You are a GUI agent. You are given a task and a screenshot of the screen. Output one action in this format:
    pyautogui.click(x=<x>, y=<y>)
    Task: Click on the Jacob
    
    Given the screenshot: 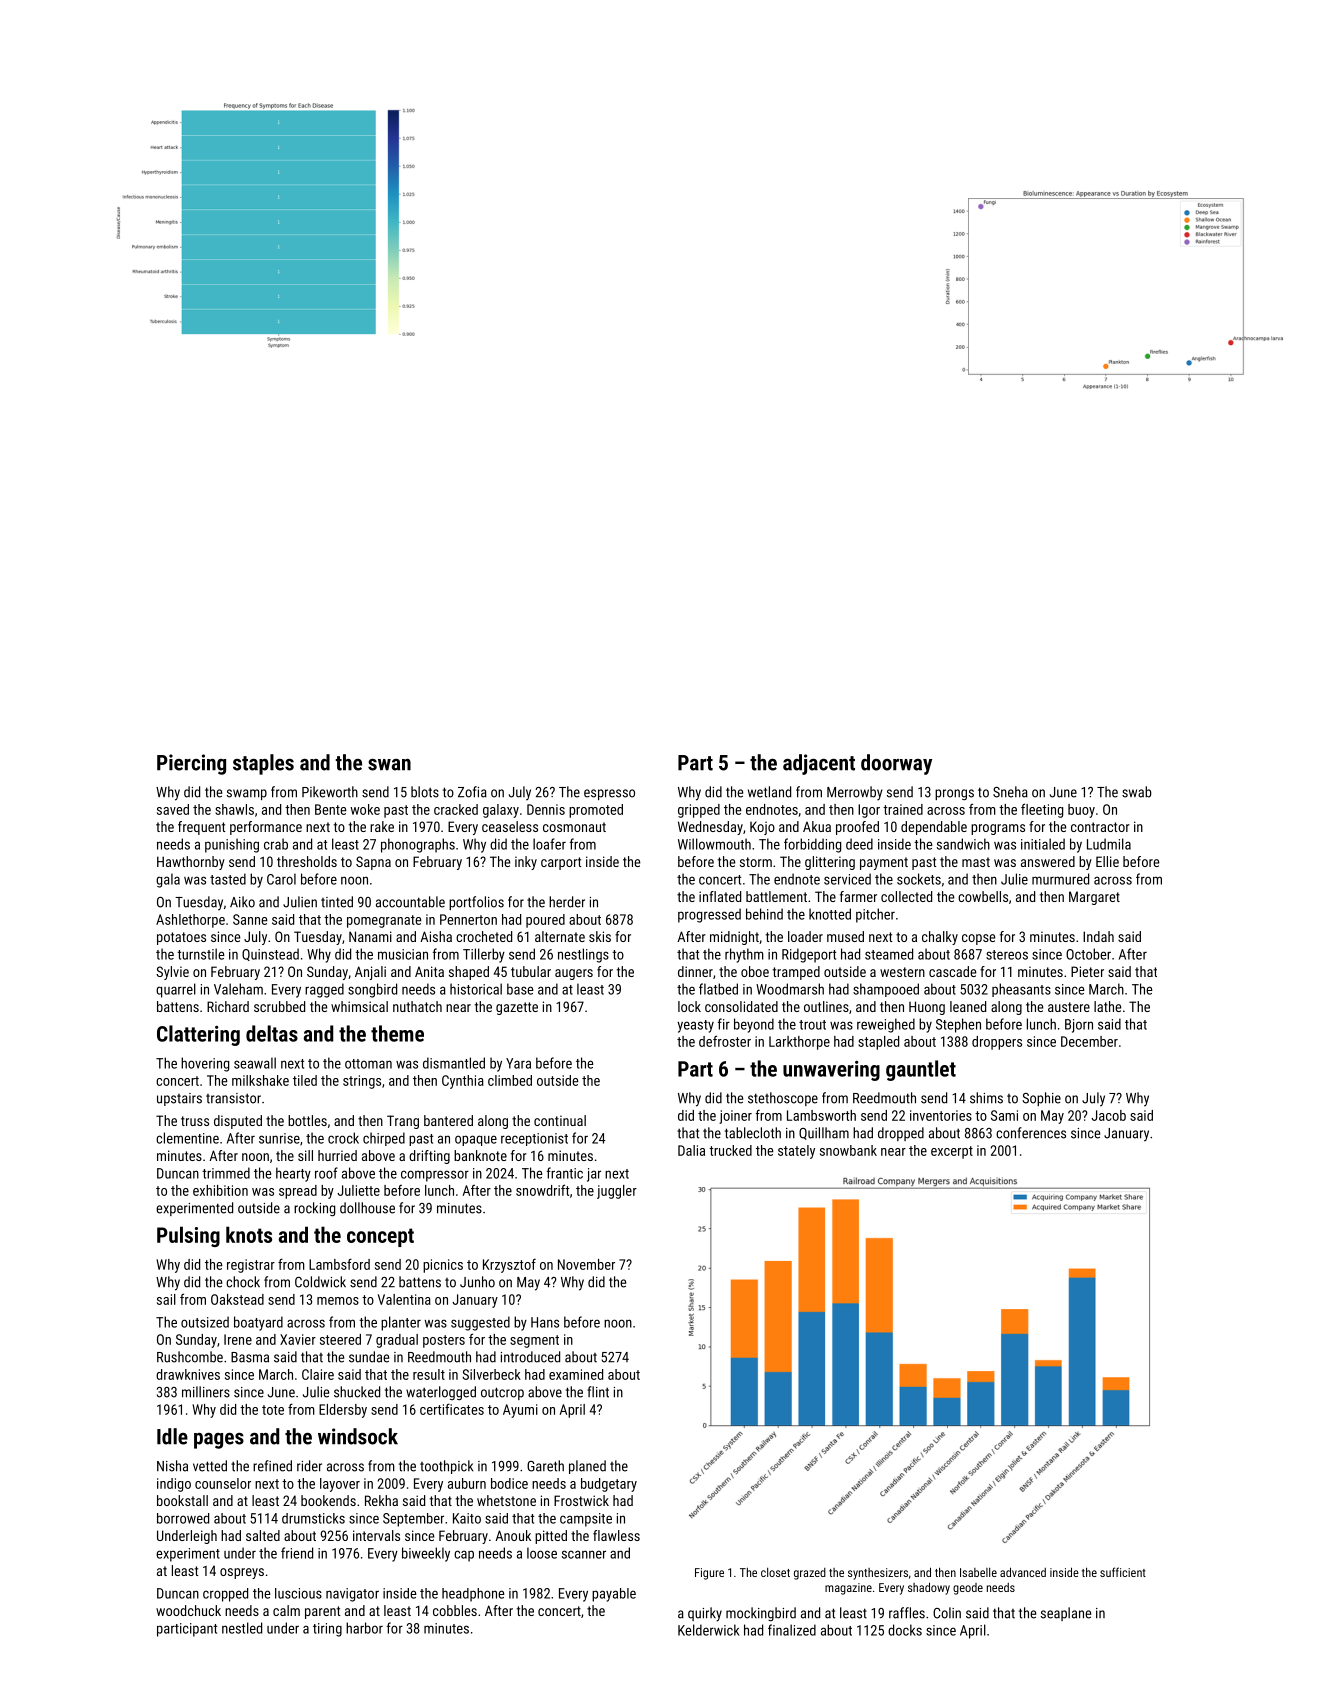 What is the action you would take?
    pyautogui.click(x=1108, y=1115)
